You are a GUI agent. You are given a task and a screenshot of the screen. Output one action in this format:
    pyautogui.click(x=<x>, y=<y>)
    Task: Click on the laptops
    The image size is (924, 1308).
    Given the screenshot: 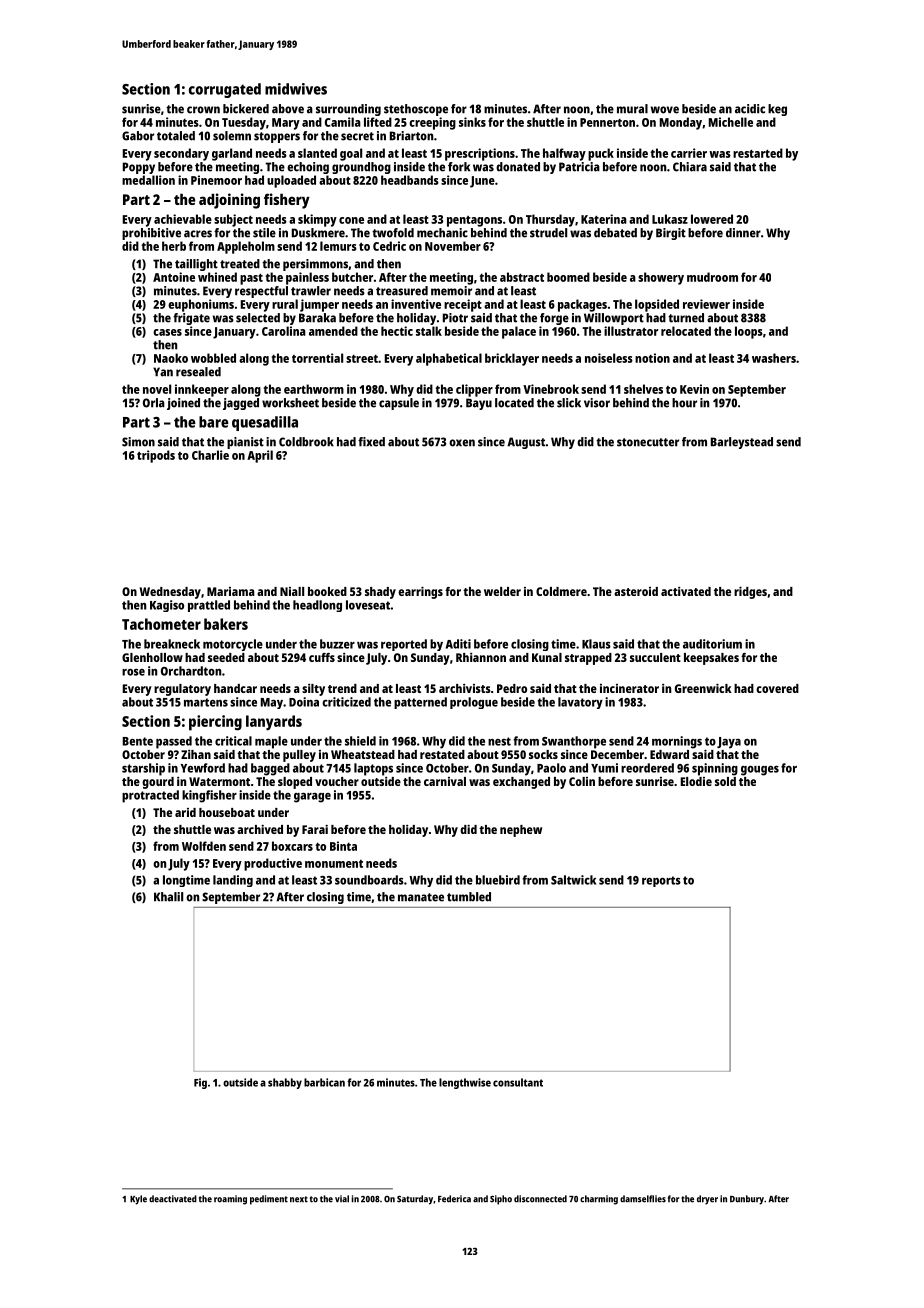 What is the action you would take?
    pyautogui.click(x=373, y=769)
